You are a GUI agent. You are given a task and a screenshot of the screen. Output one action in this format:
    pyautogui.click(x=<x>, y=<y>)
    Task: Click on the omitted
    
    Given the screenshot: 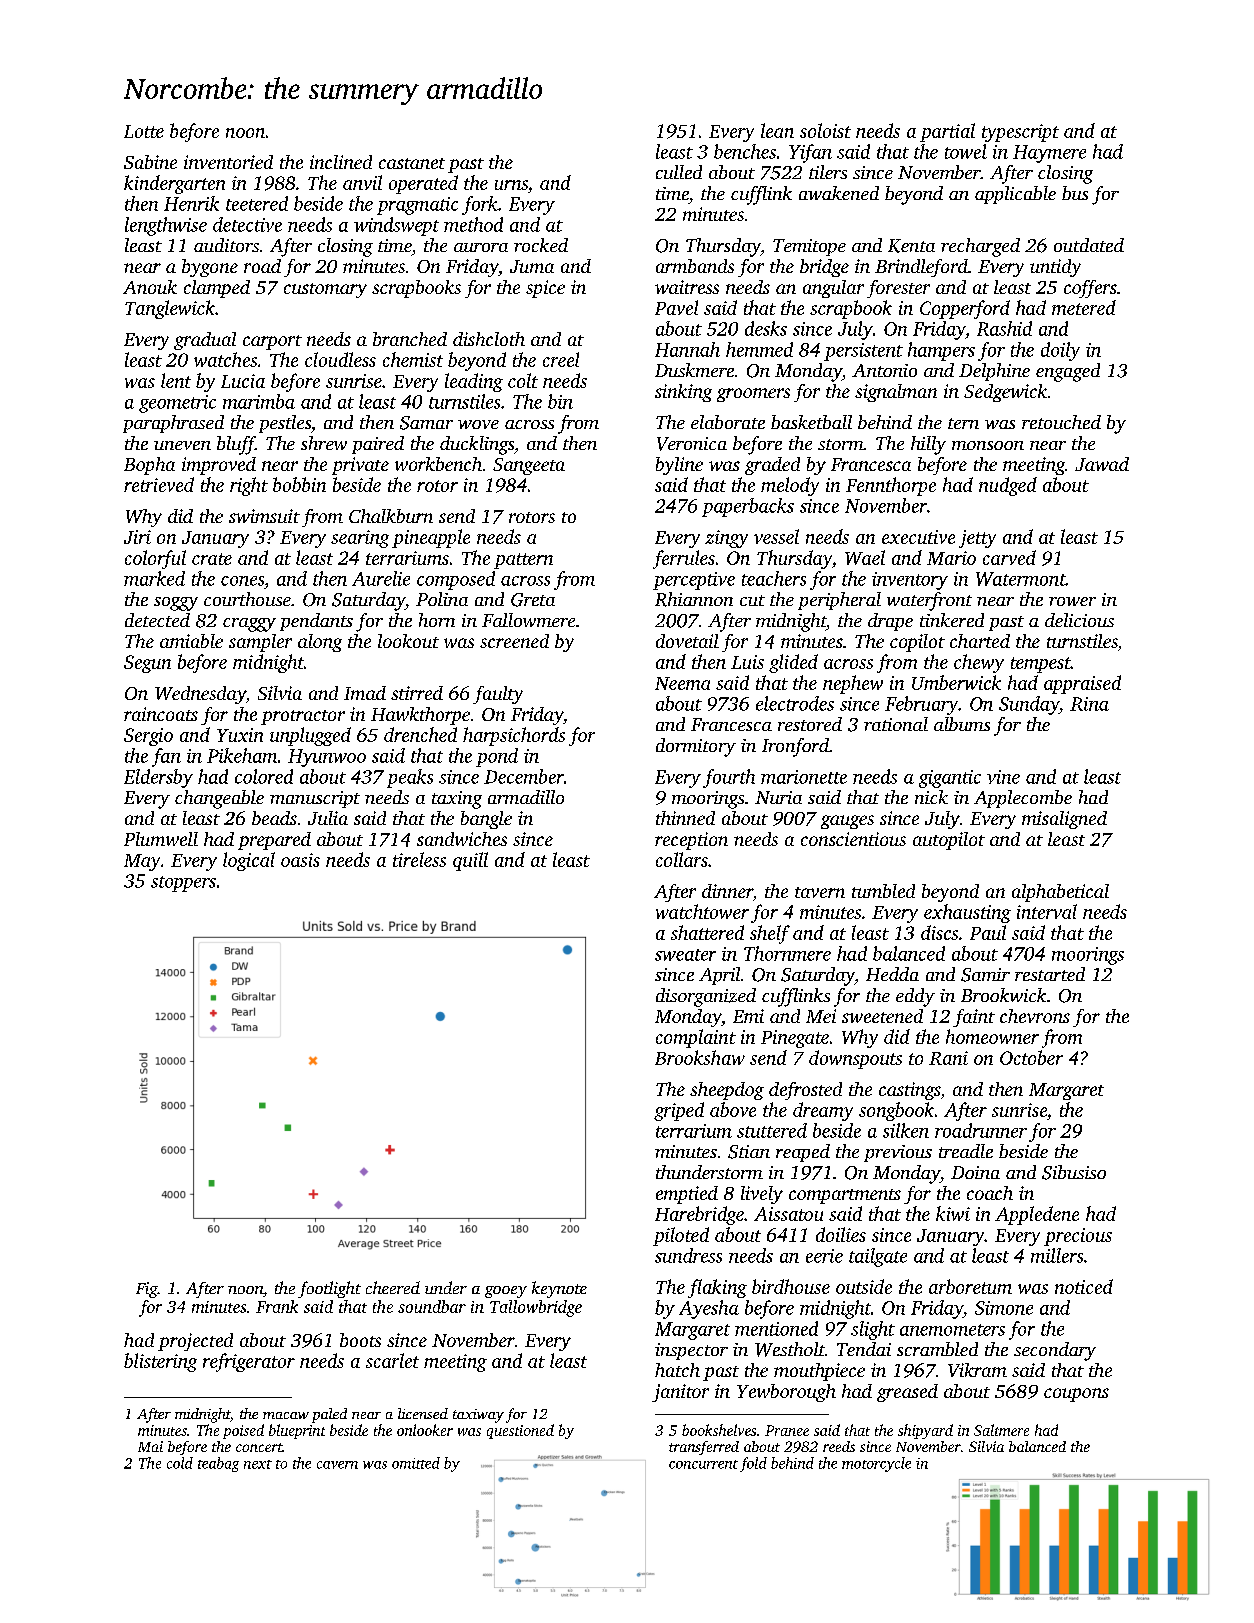 What is the action you would take?
    pyautogui.click(x=416, y=1463)
